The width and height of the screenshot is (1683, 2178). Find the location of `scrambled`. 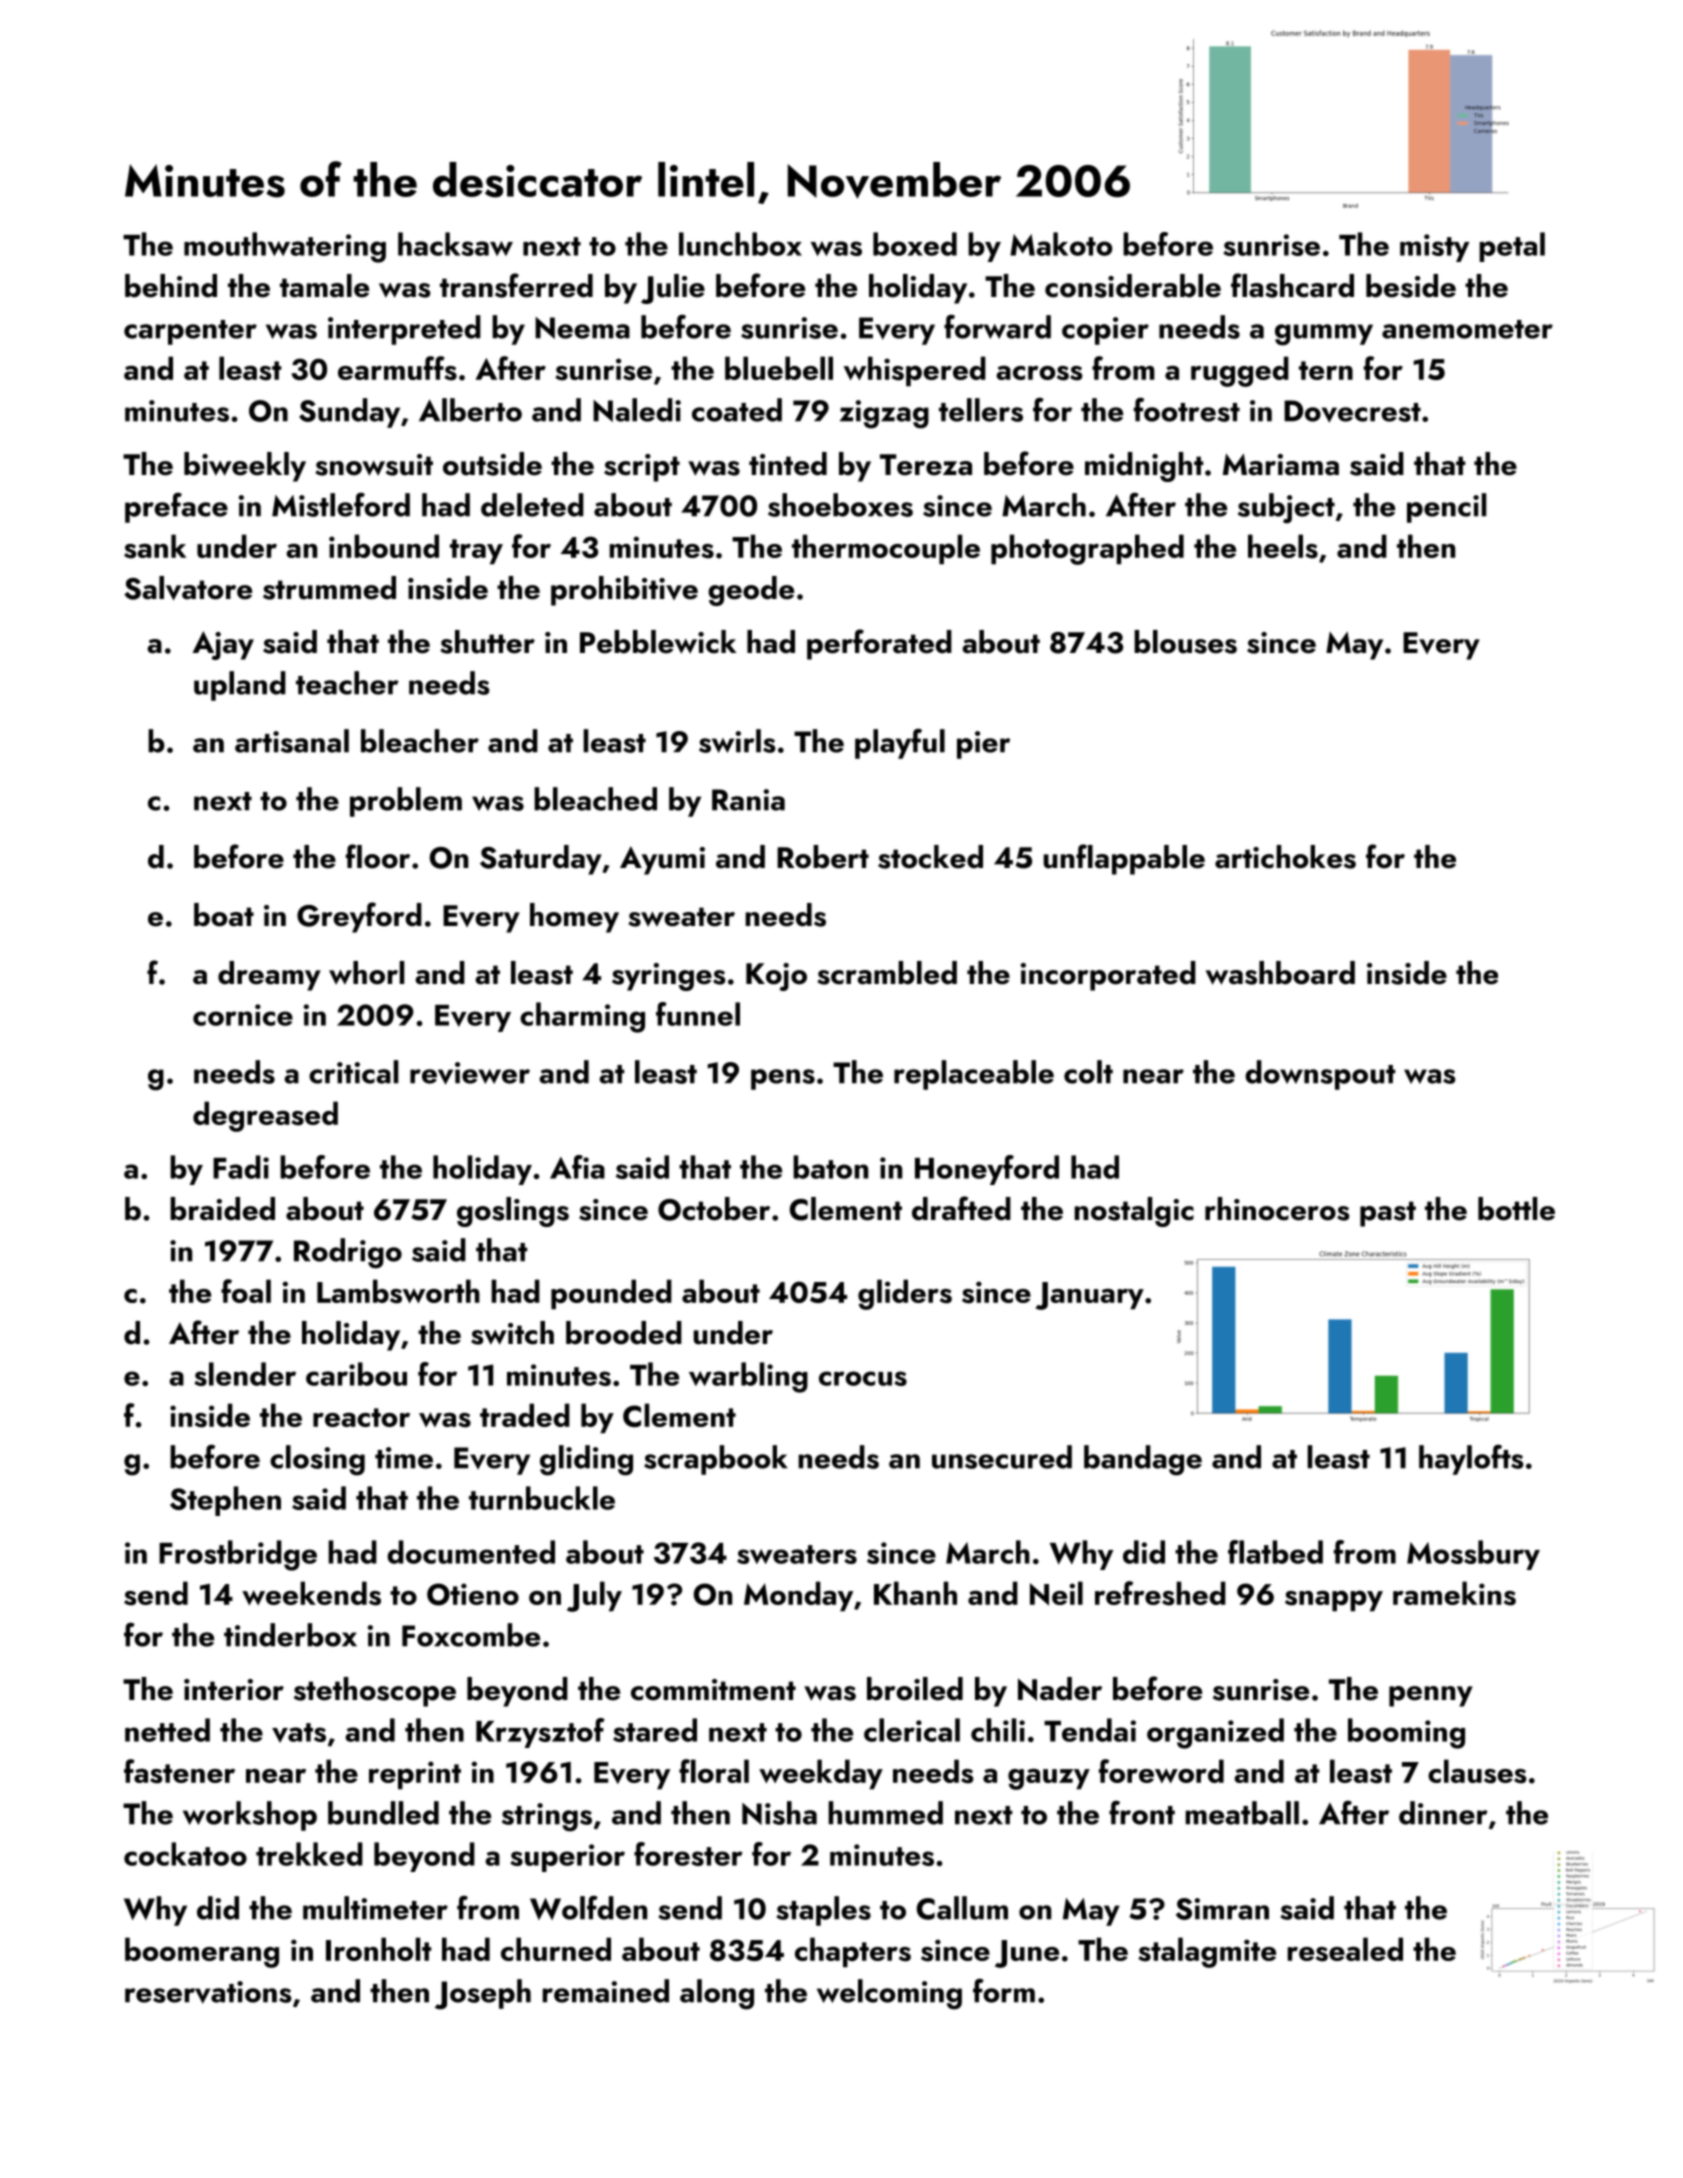

scrambled is located at coordinates (887, 973).
